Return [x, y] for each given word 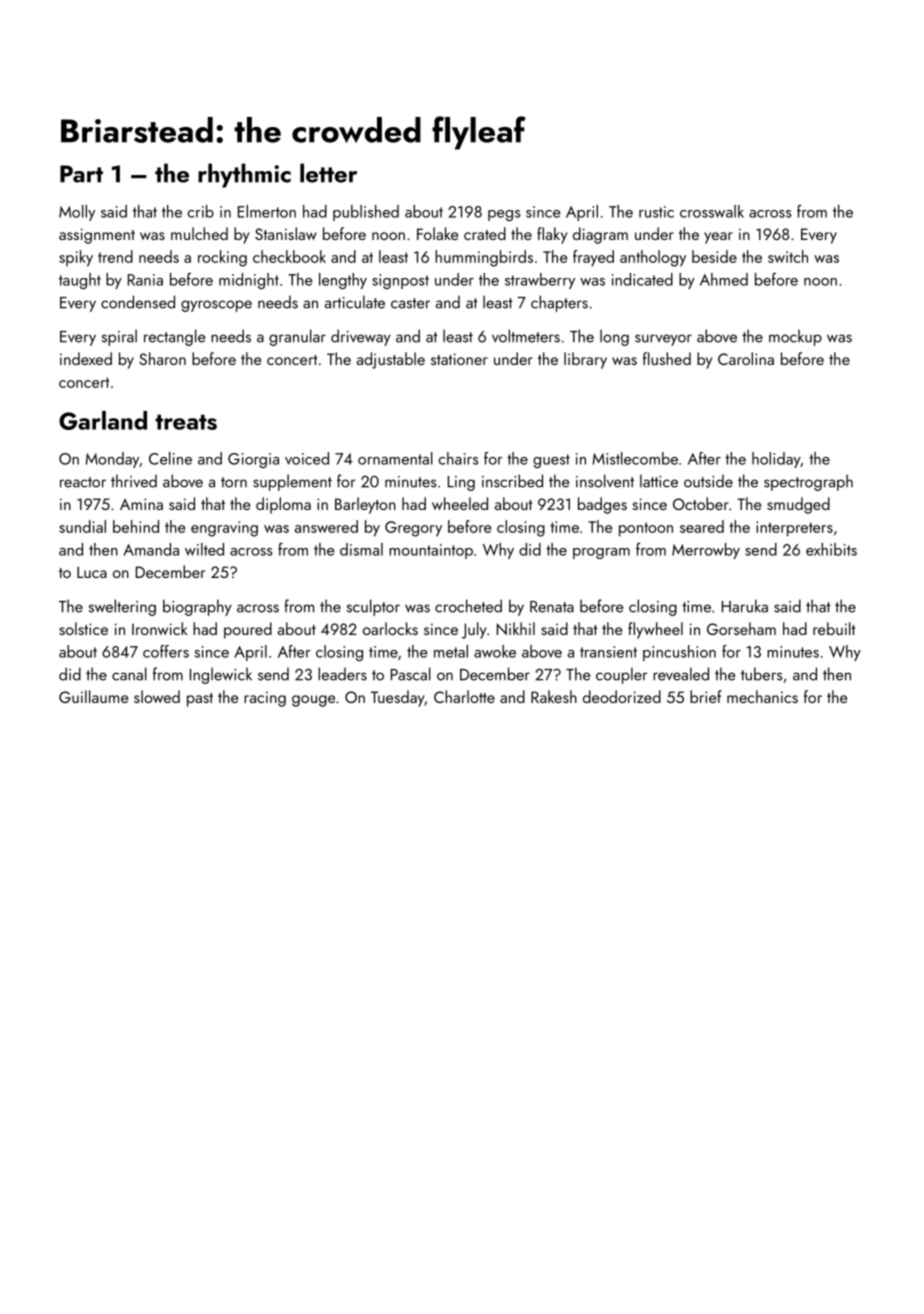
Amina [141, 504]
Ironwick [159, 628]
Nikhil [516, 628]
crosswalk [712, 211]
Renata [552, 607]
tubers [761, 674]
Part [81, 174]
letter [328, 173]
